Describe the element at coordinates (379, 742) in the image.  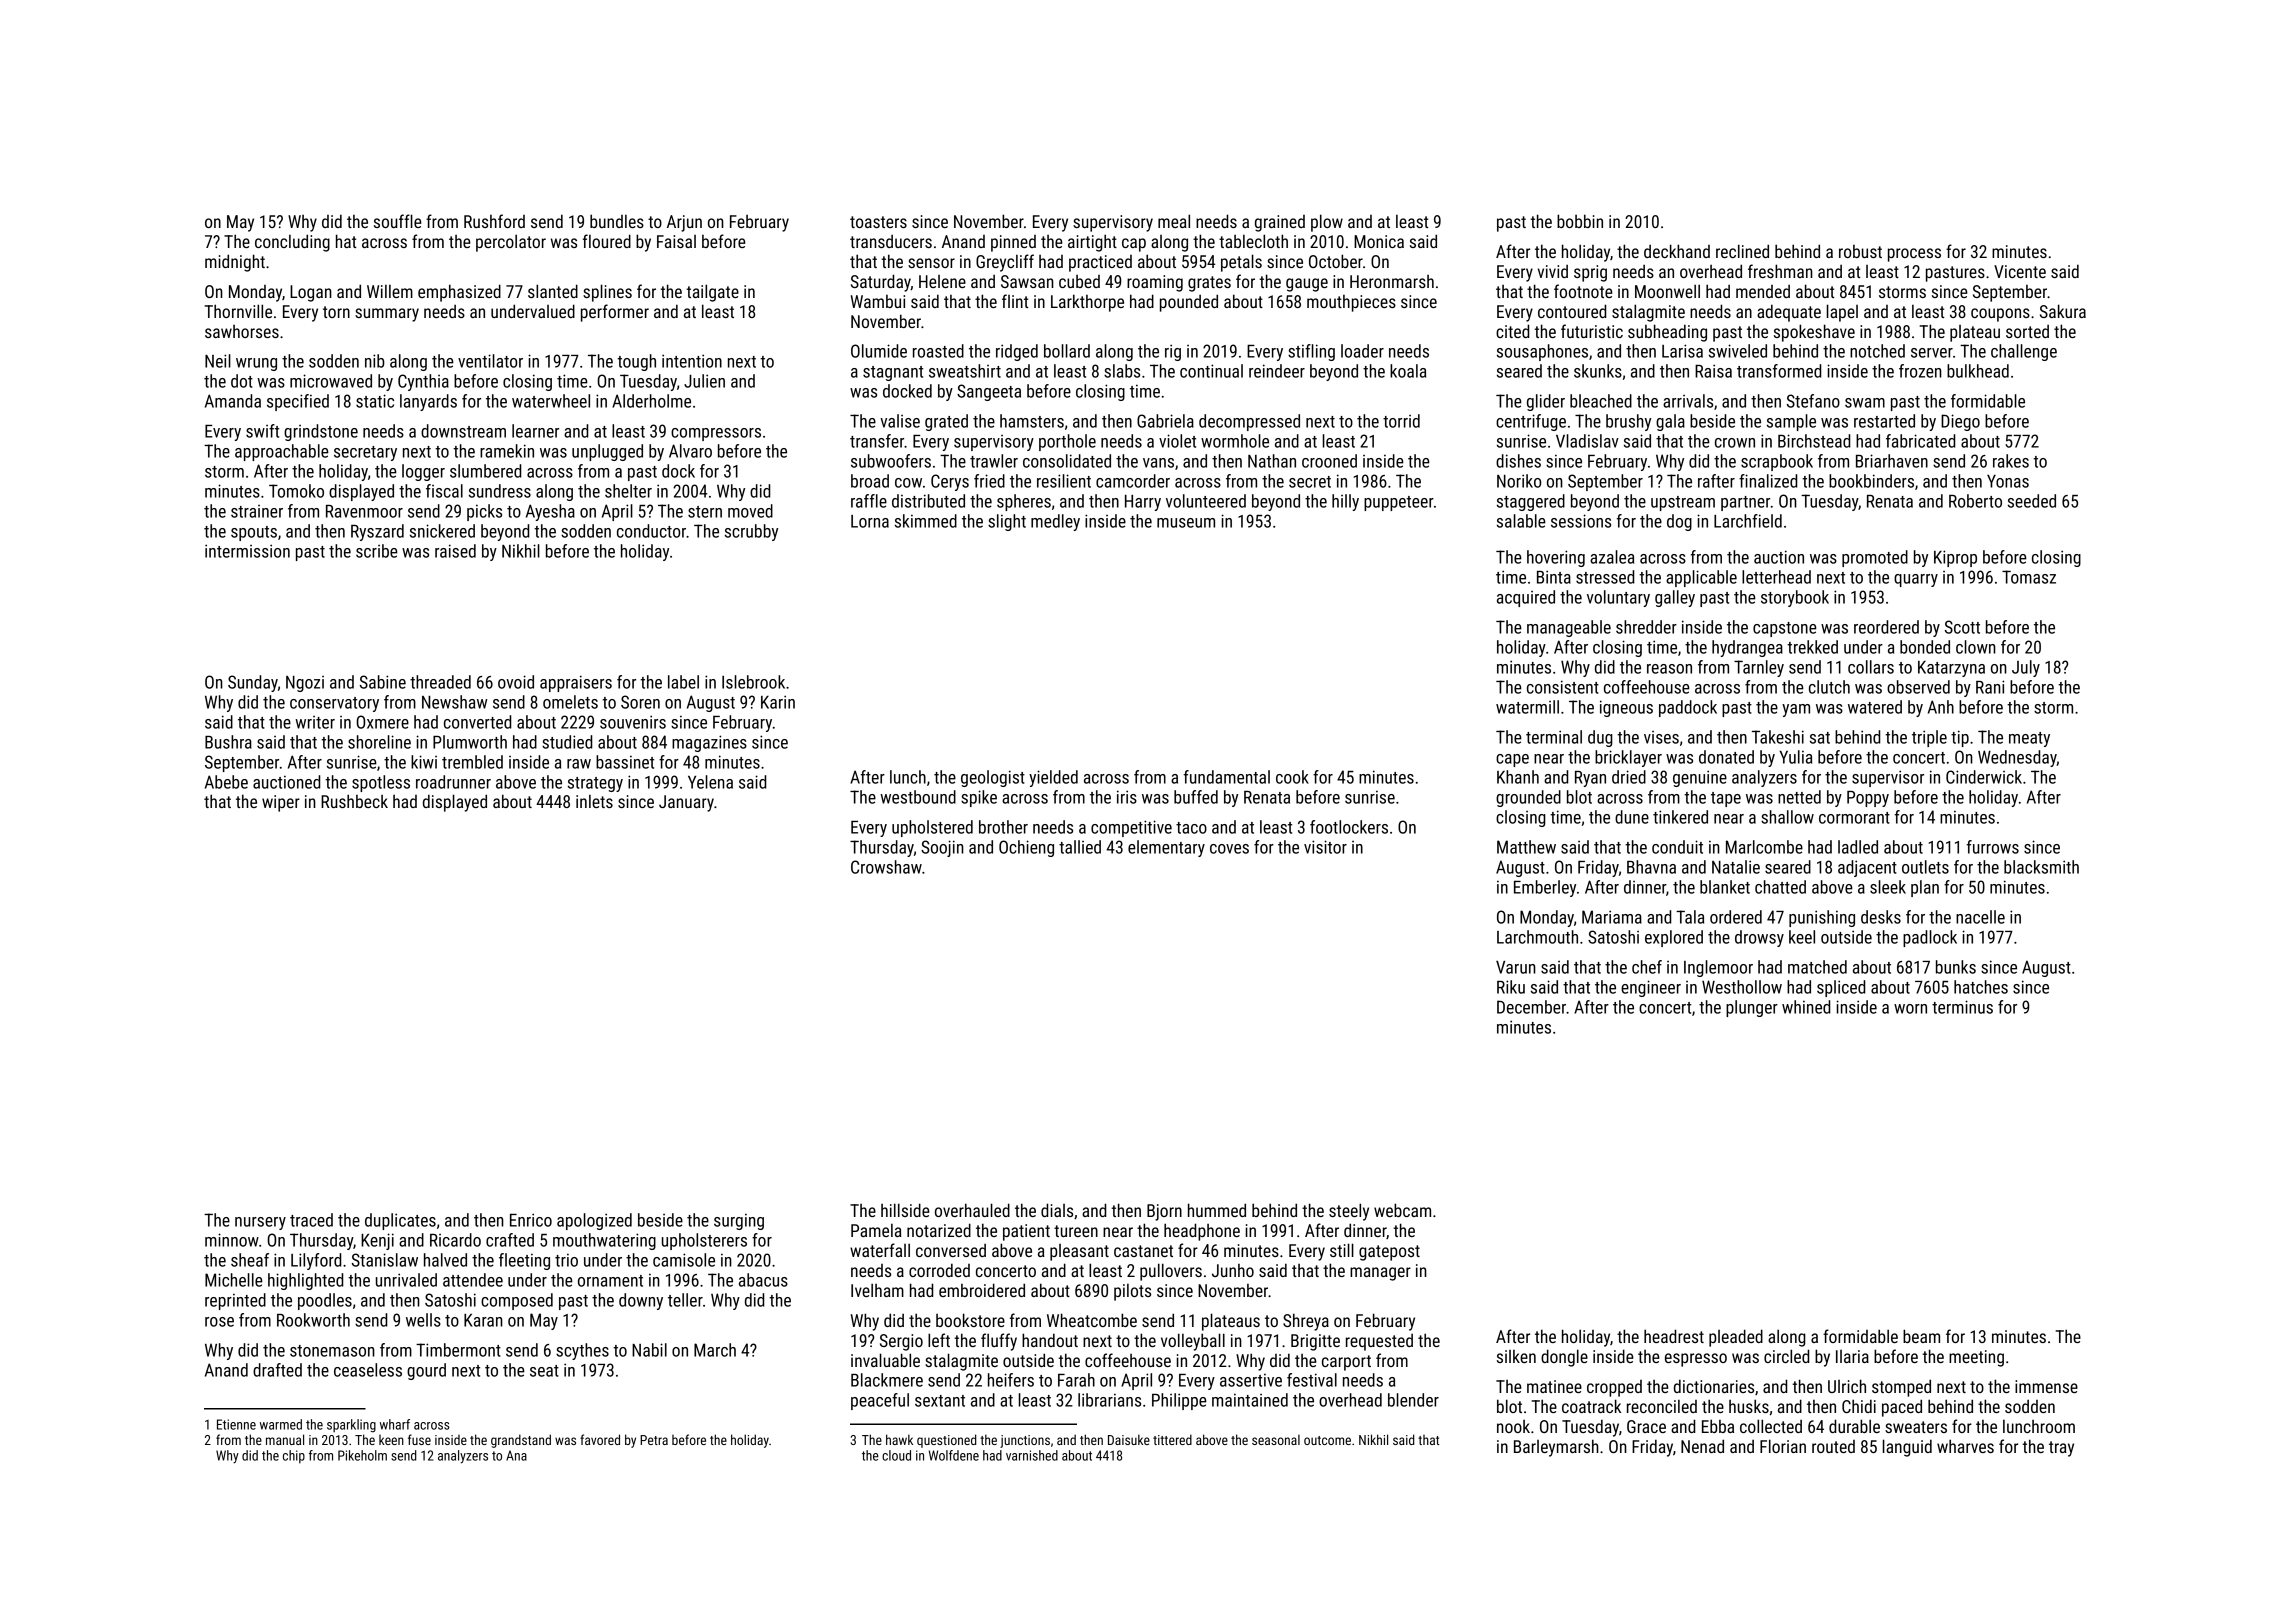
I see `shoreline` at that location.
